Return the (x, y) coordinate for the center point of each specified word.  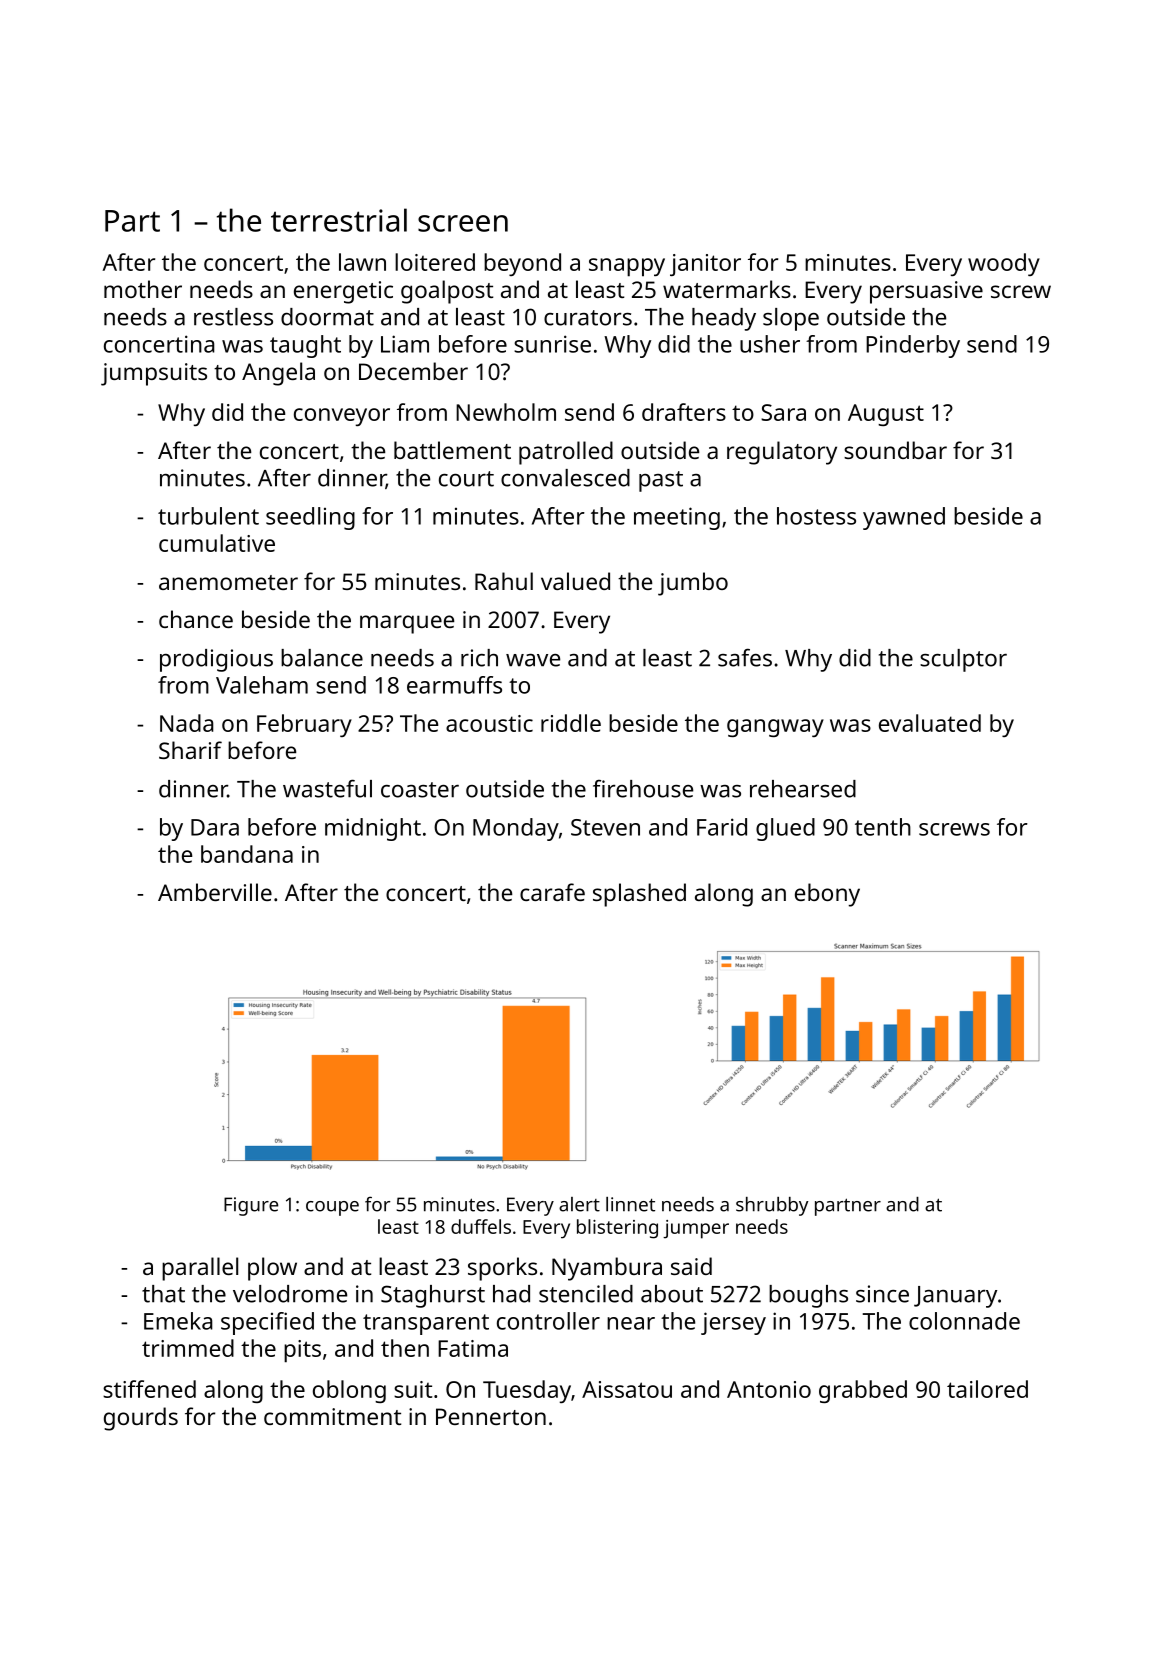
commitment (332, 1416)
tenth (883, 827)
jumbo (693, 584)
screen (463, 223)
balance (322, 658)
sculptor (963, 660)
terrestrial (339, 220)
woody (1004, 264)
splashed (639, 895)
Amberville (215, 892)
